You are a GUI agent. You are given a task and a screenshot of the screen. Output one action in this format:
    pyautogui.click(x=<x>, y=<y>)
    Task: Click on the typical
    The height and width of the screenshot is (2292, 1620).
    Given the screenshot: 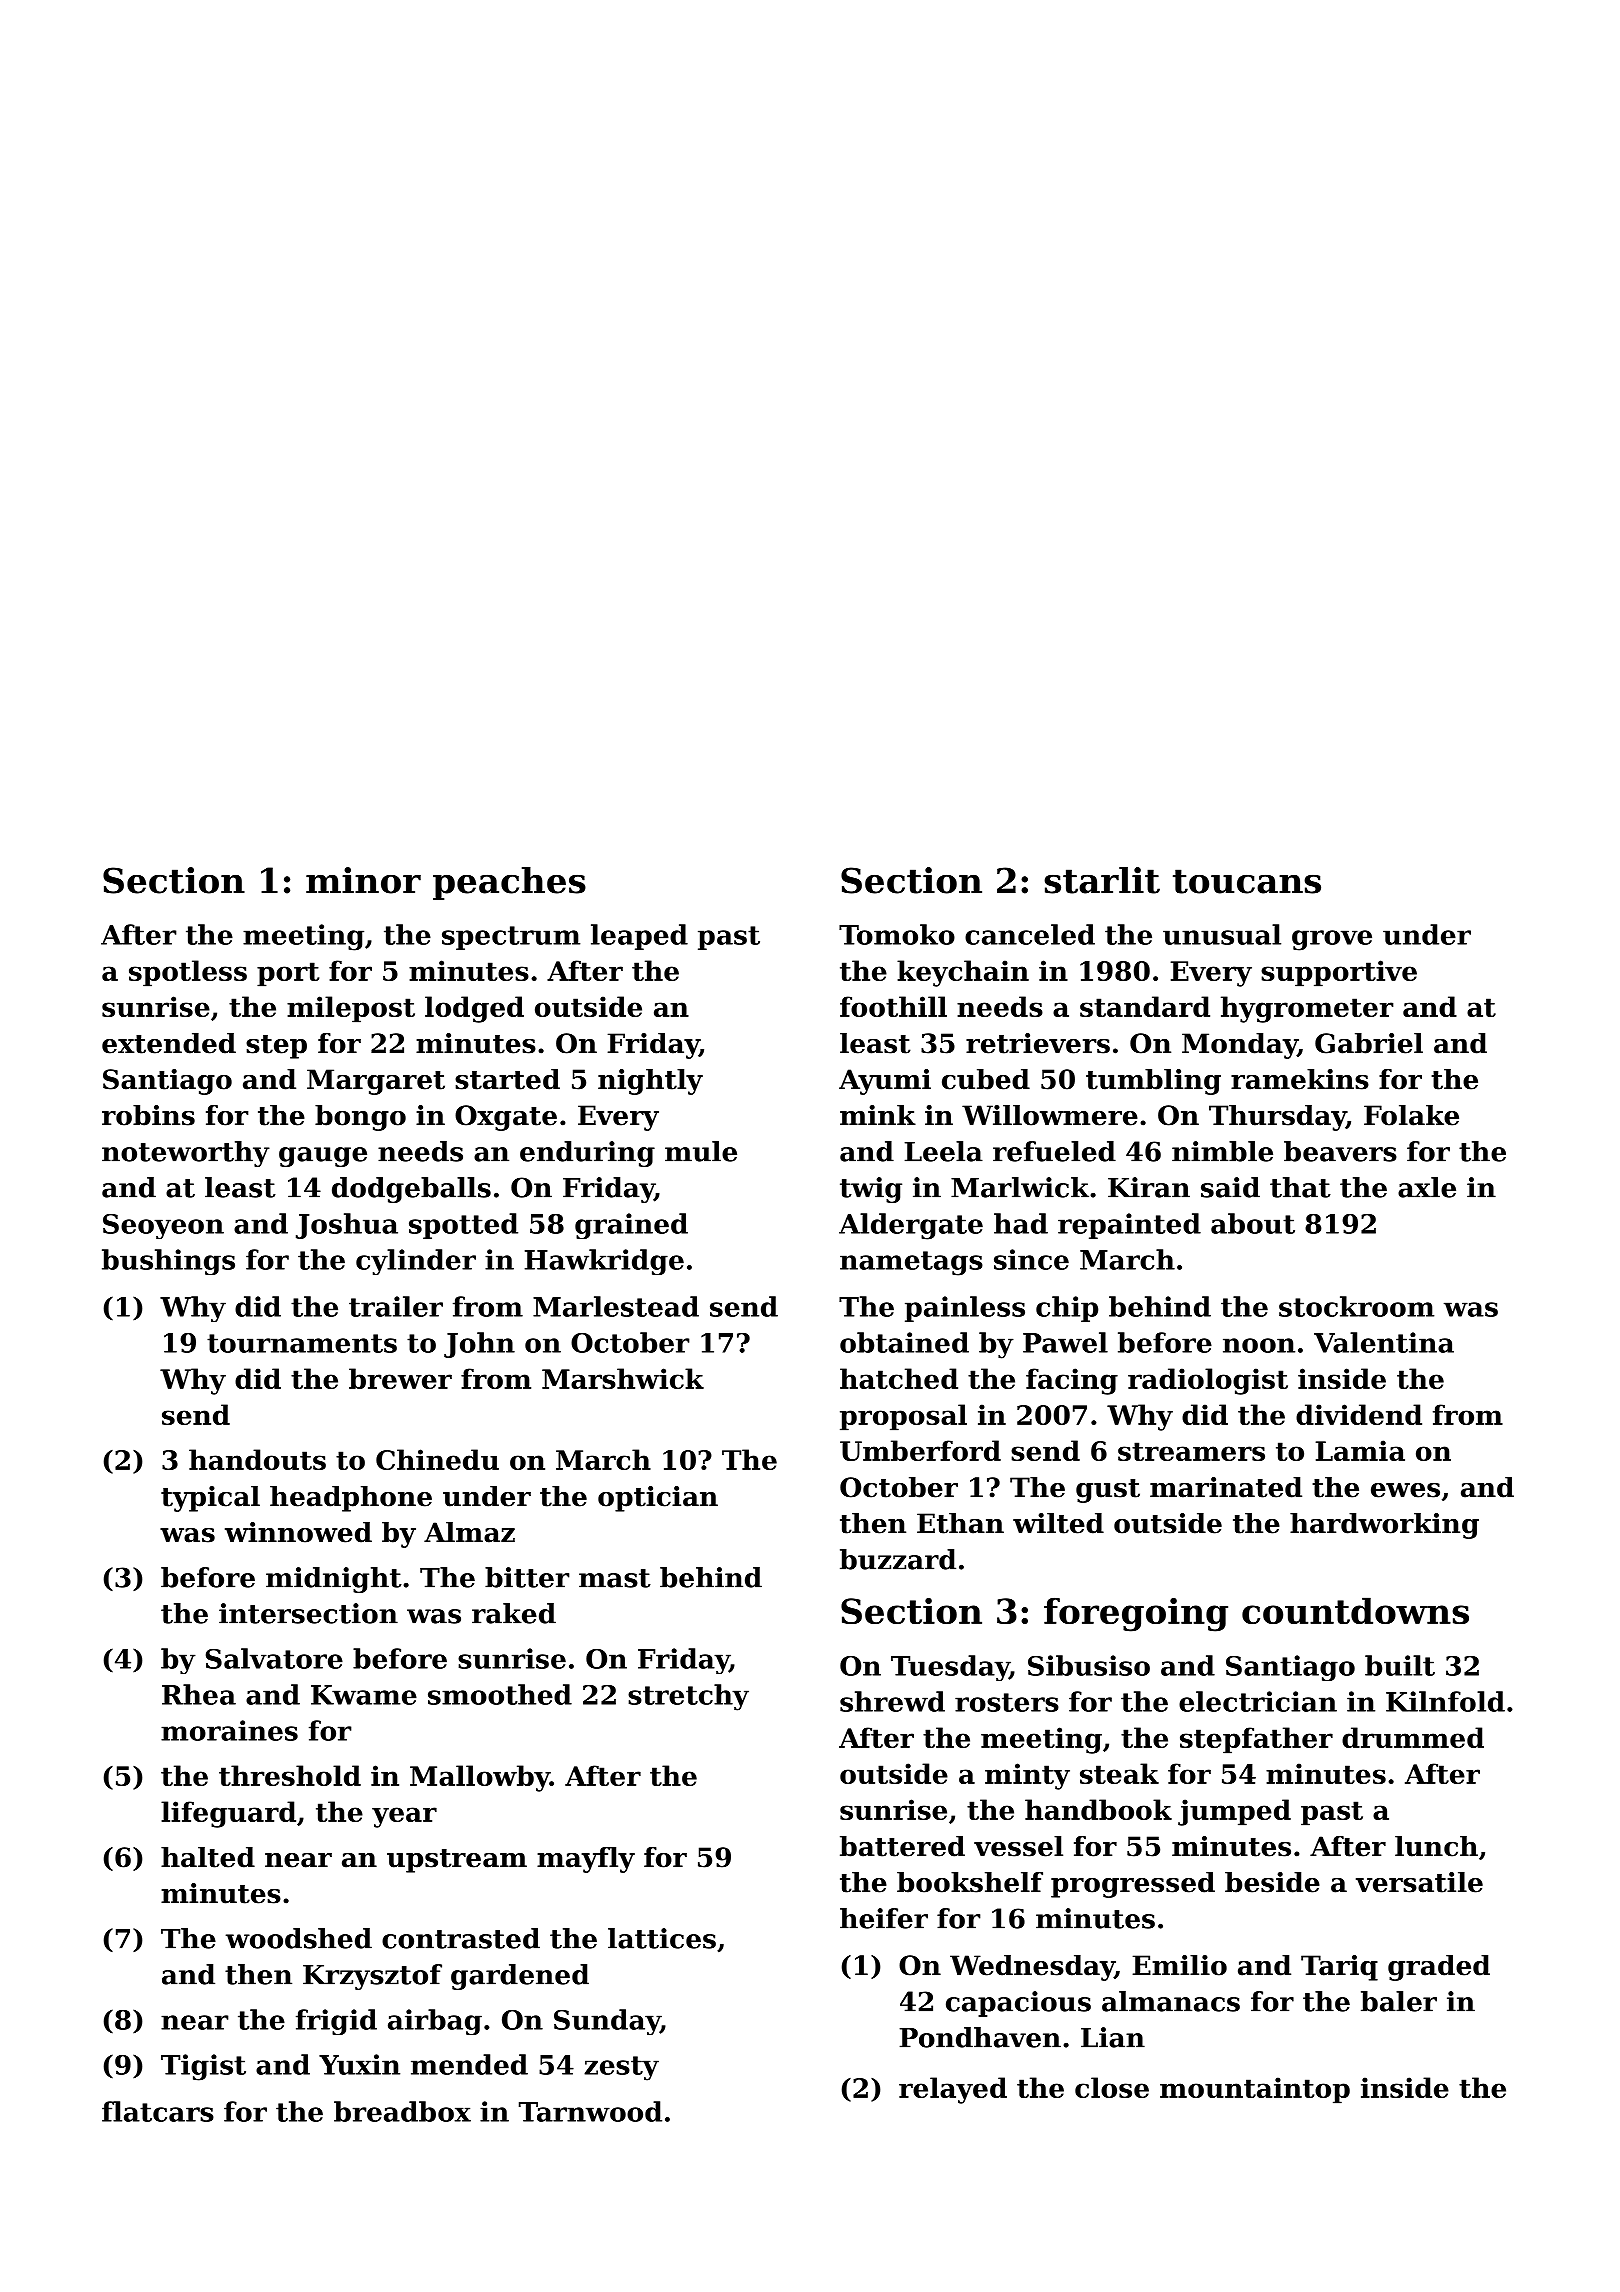 What is the action you would take?
    pyautogui.click(x=210, y=1499)
